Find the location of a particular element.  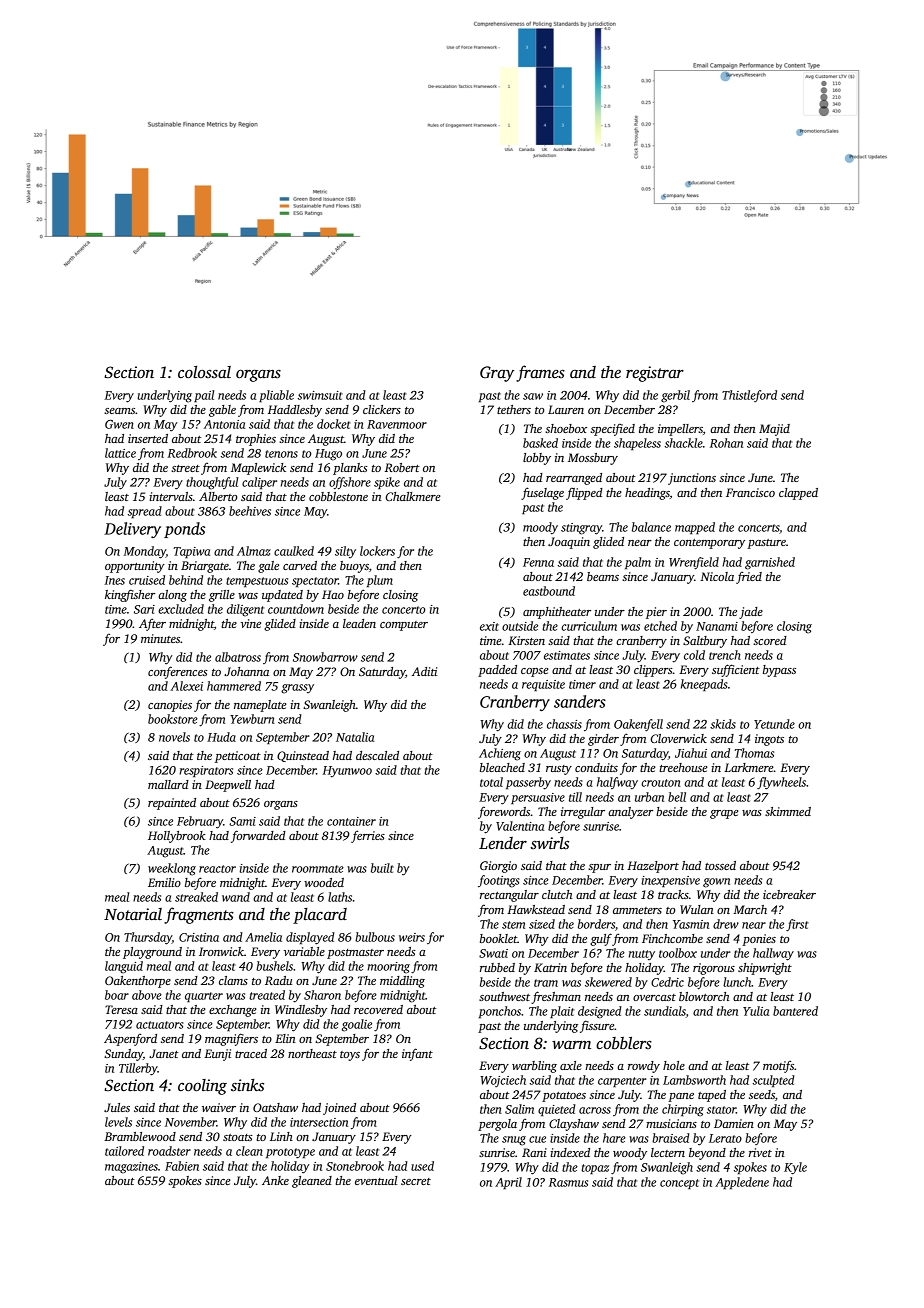

registrar is located at coordinates (655, 374).
